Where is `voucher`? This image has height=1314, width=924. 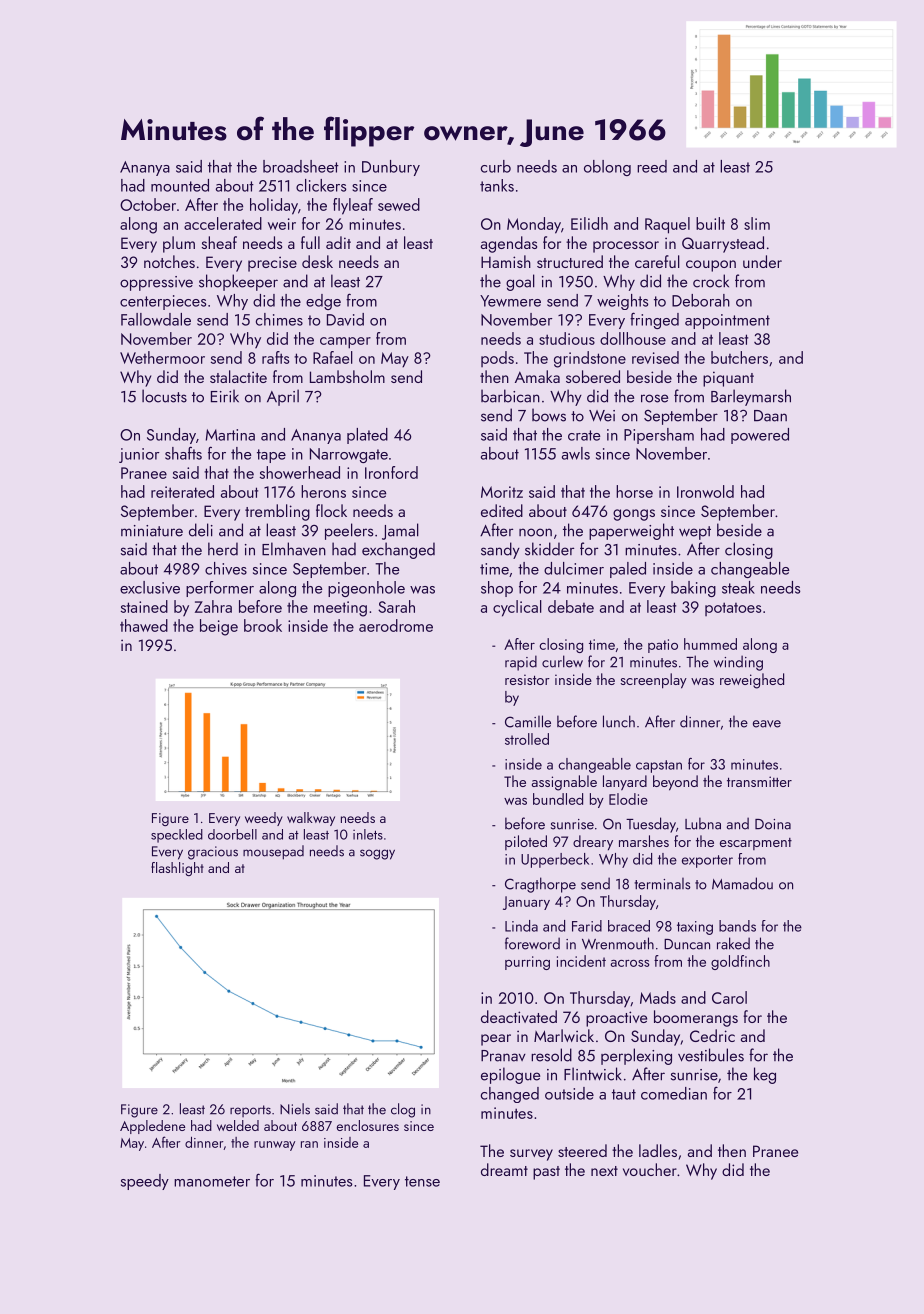 voucher is located at coordinates (650, 1169).
